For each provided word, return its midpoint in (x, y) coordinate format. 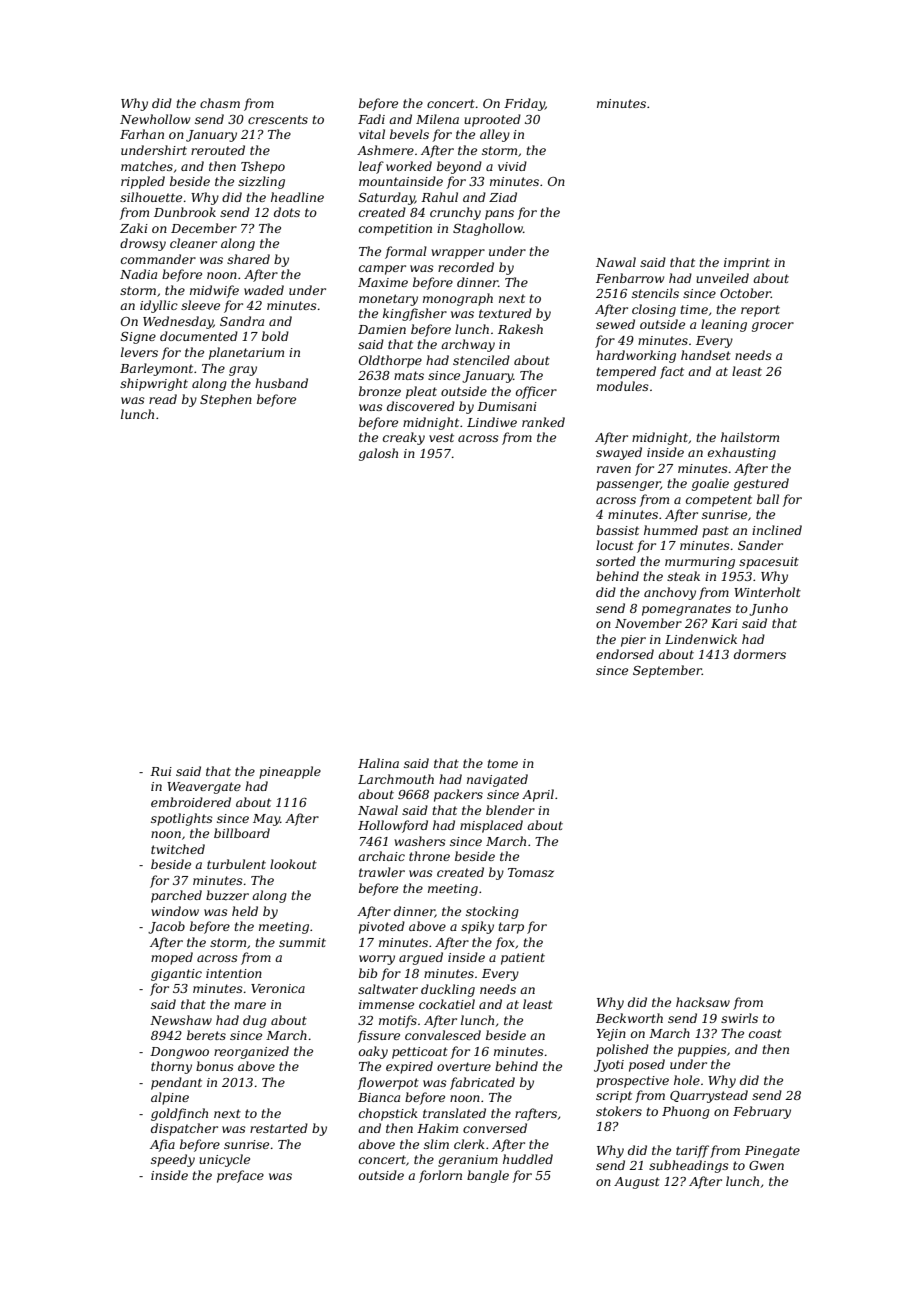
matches (147, 166)
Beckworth (629, 1018)
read (163, 399)
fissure (378, 1036)
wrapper (458, 254)
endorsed (625, 654)
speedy (173, 1160)
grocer (773, 327)
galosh (378, 454)
